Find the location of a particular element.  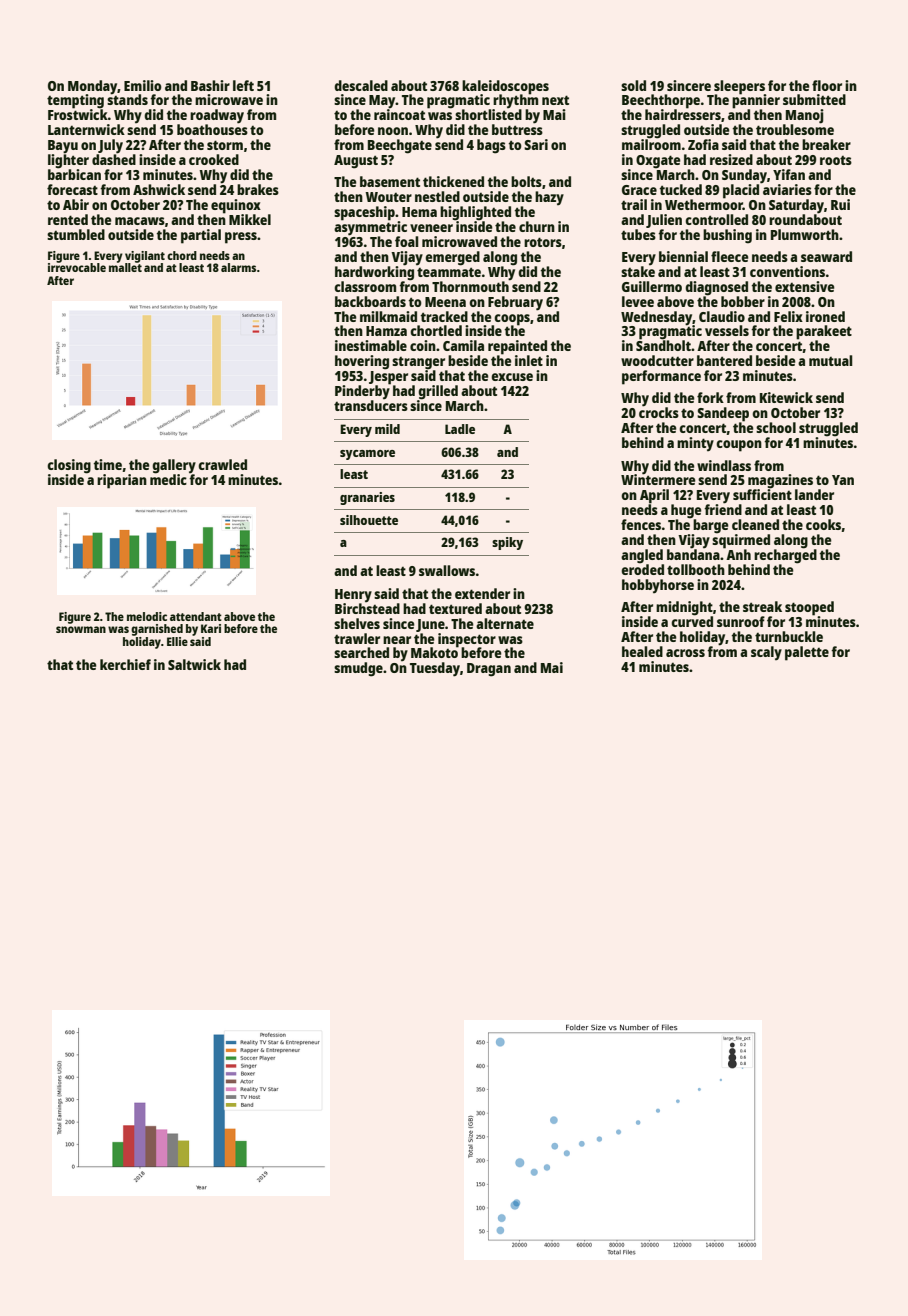

Kari is located at coordinates (211, 628).
